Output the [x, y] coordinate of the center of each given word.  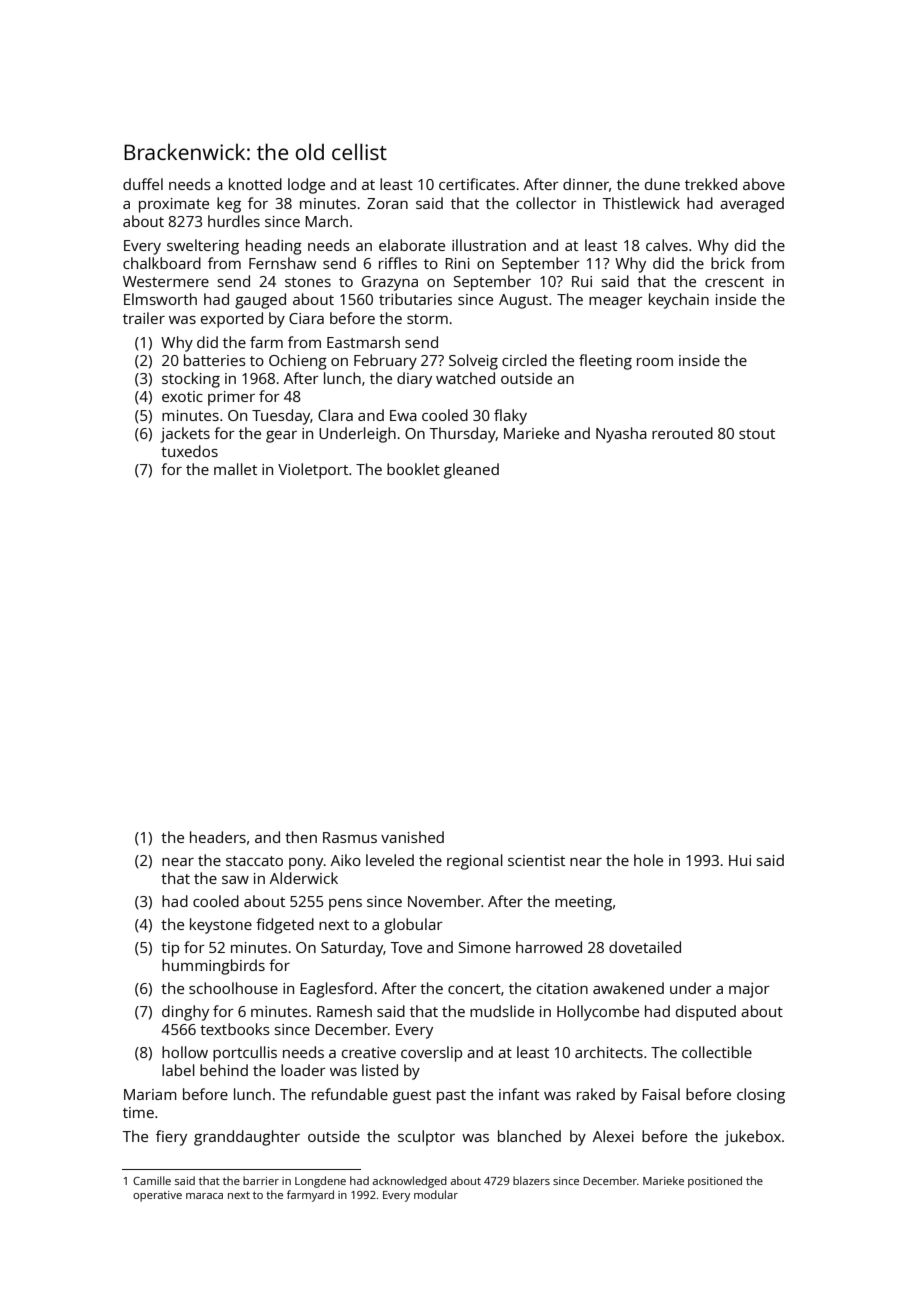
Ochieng [298, 362]
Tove [406, 947]
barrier [261, 1180]
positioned [715, 1182]
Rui [582, 281]
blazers [531, 1180]
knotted [255, 184]
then [301, 837]
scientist [536, 860]
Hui [740, 860]
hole [648, 860]
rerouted [682, 433]
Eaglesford [336, 990]
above [764, 184]
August [523, 301]
